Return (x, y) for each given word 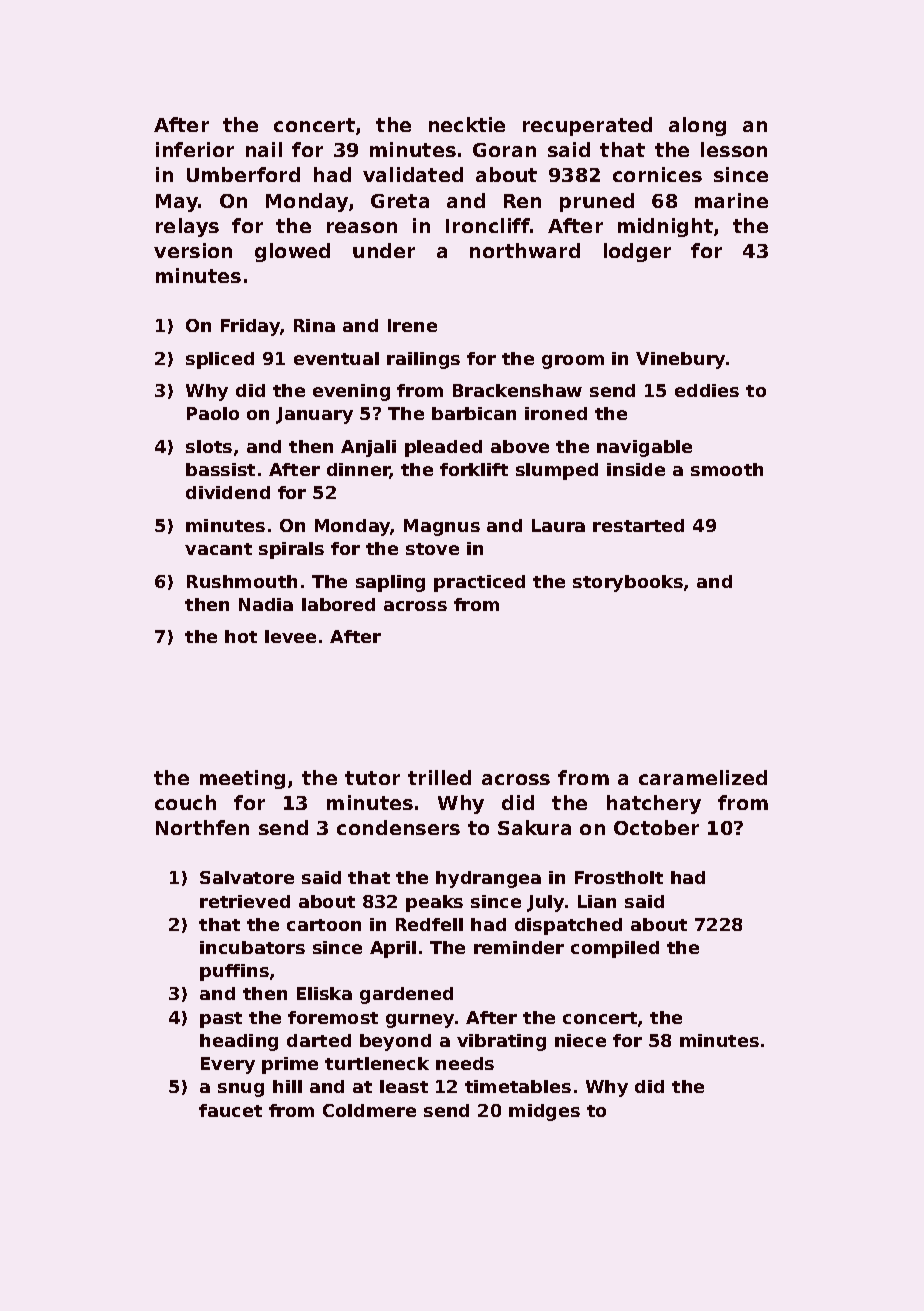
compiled (615, 949)
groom (573, 362)
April (393, 949)
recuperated (587, 126)
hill (287, 1086)
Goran (504, 150)
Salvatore (247, 877)
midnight (665, 227)
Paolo (213, 413)
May (177, 203)
